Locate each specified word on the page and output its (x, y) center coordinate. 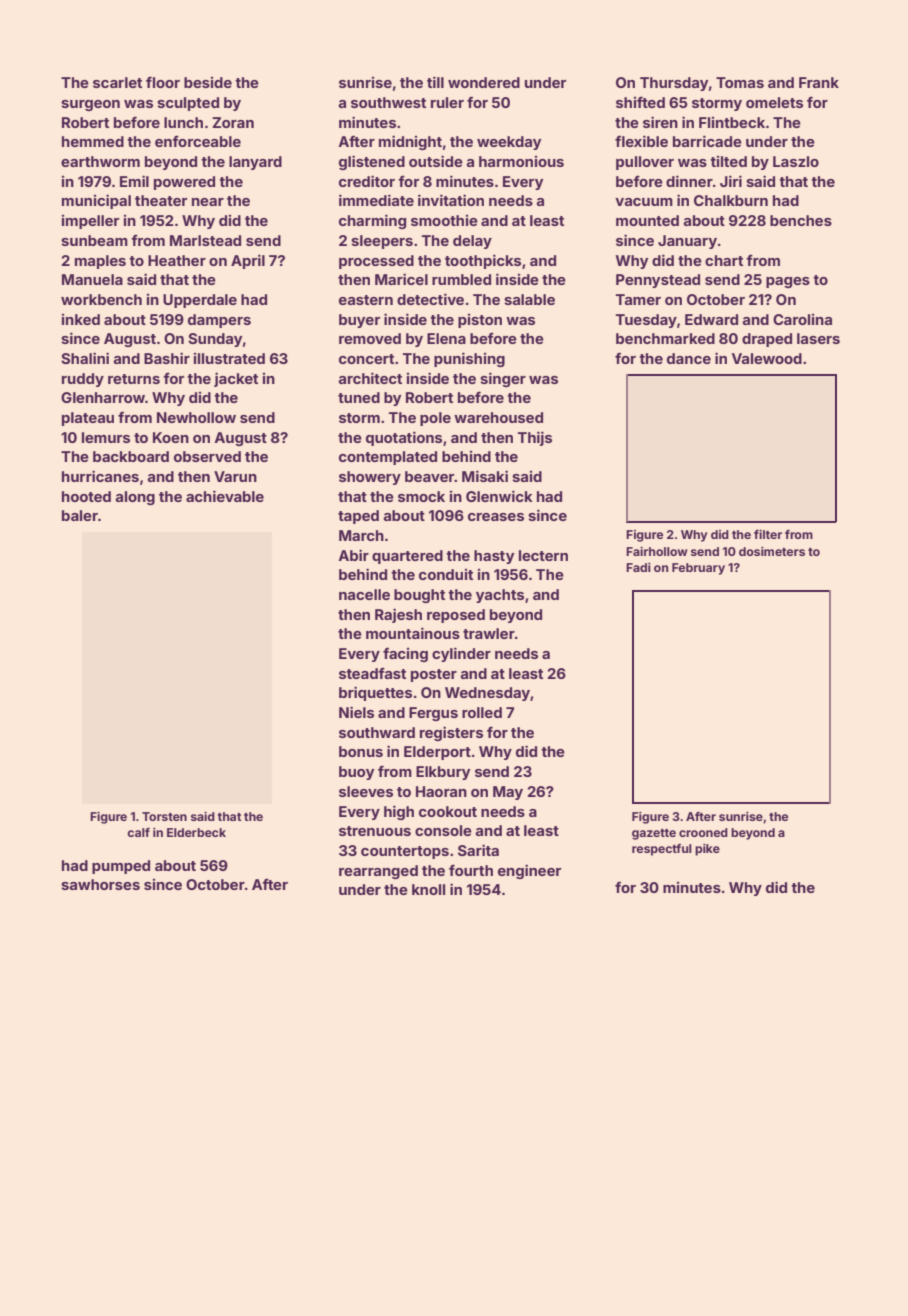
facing (405, 654)
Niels (356, 712)
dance (689, 358)
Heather (177, 260)
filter (768, 534)
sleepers (382, 242)
